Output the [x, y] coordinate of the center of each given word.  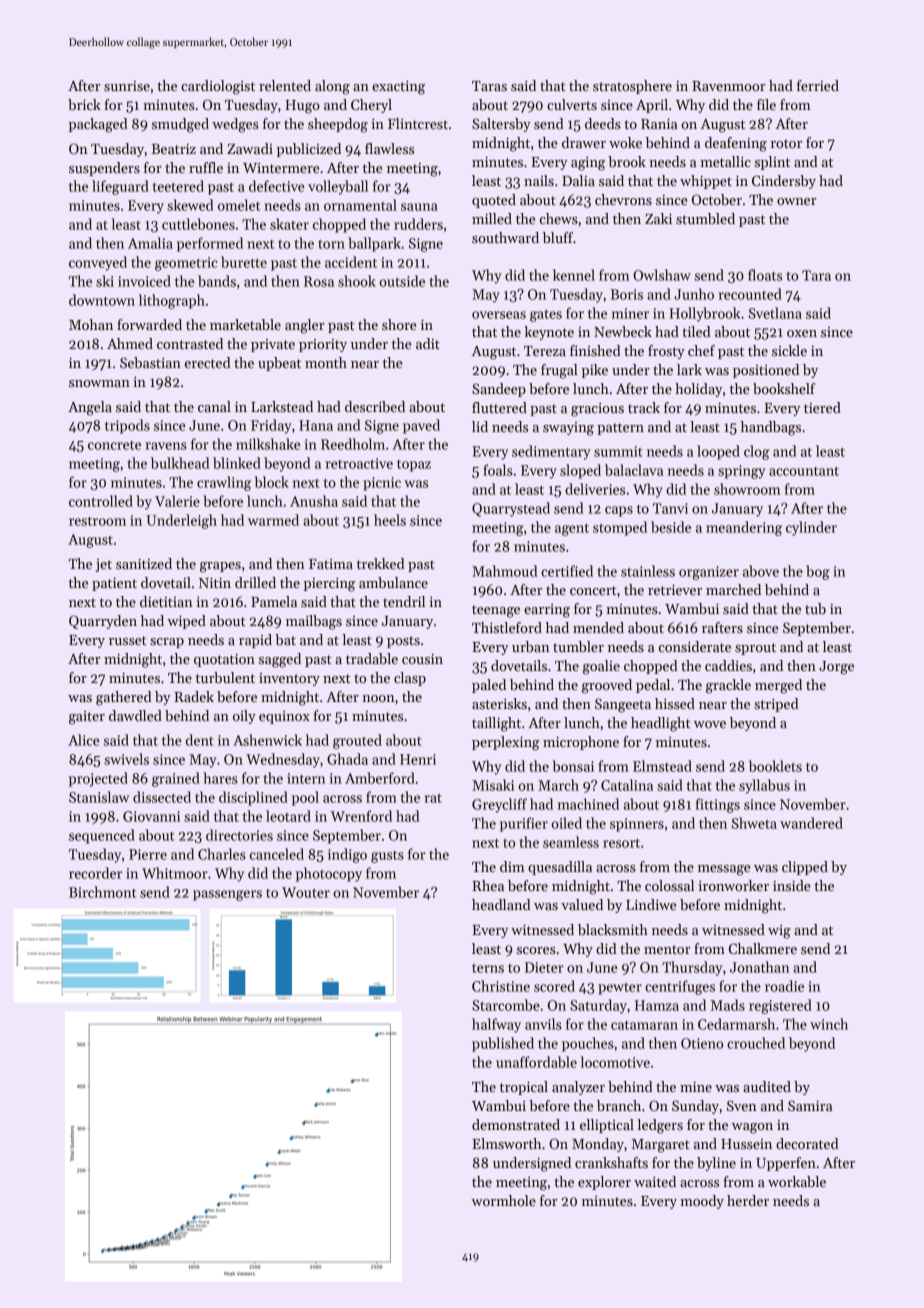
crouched [756, 1043]
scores [536, 950]
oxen [802, 333]
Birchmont [102, 892]
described [375, 406]
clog [757, 452]
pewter [620, 988]
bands [217, 281]
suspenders [104, 169]
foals [498, 470]
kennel [574, 275]
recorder [95, 873]
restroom [97, 521]
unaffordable [536, 1062]
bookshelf [784, 388]
